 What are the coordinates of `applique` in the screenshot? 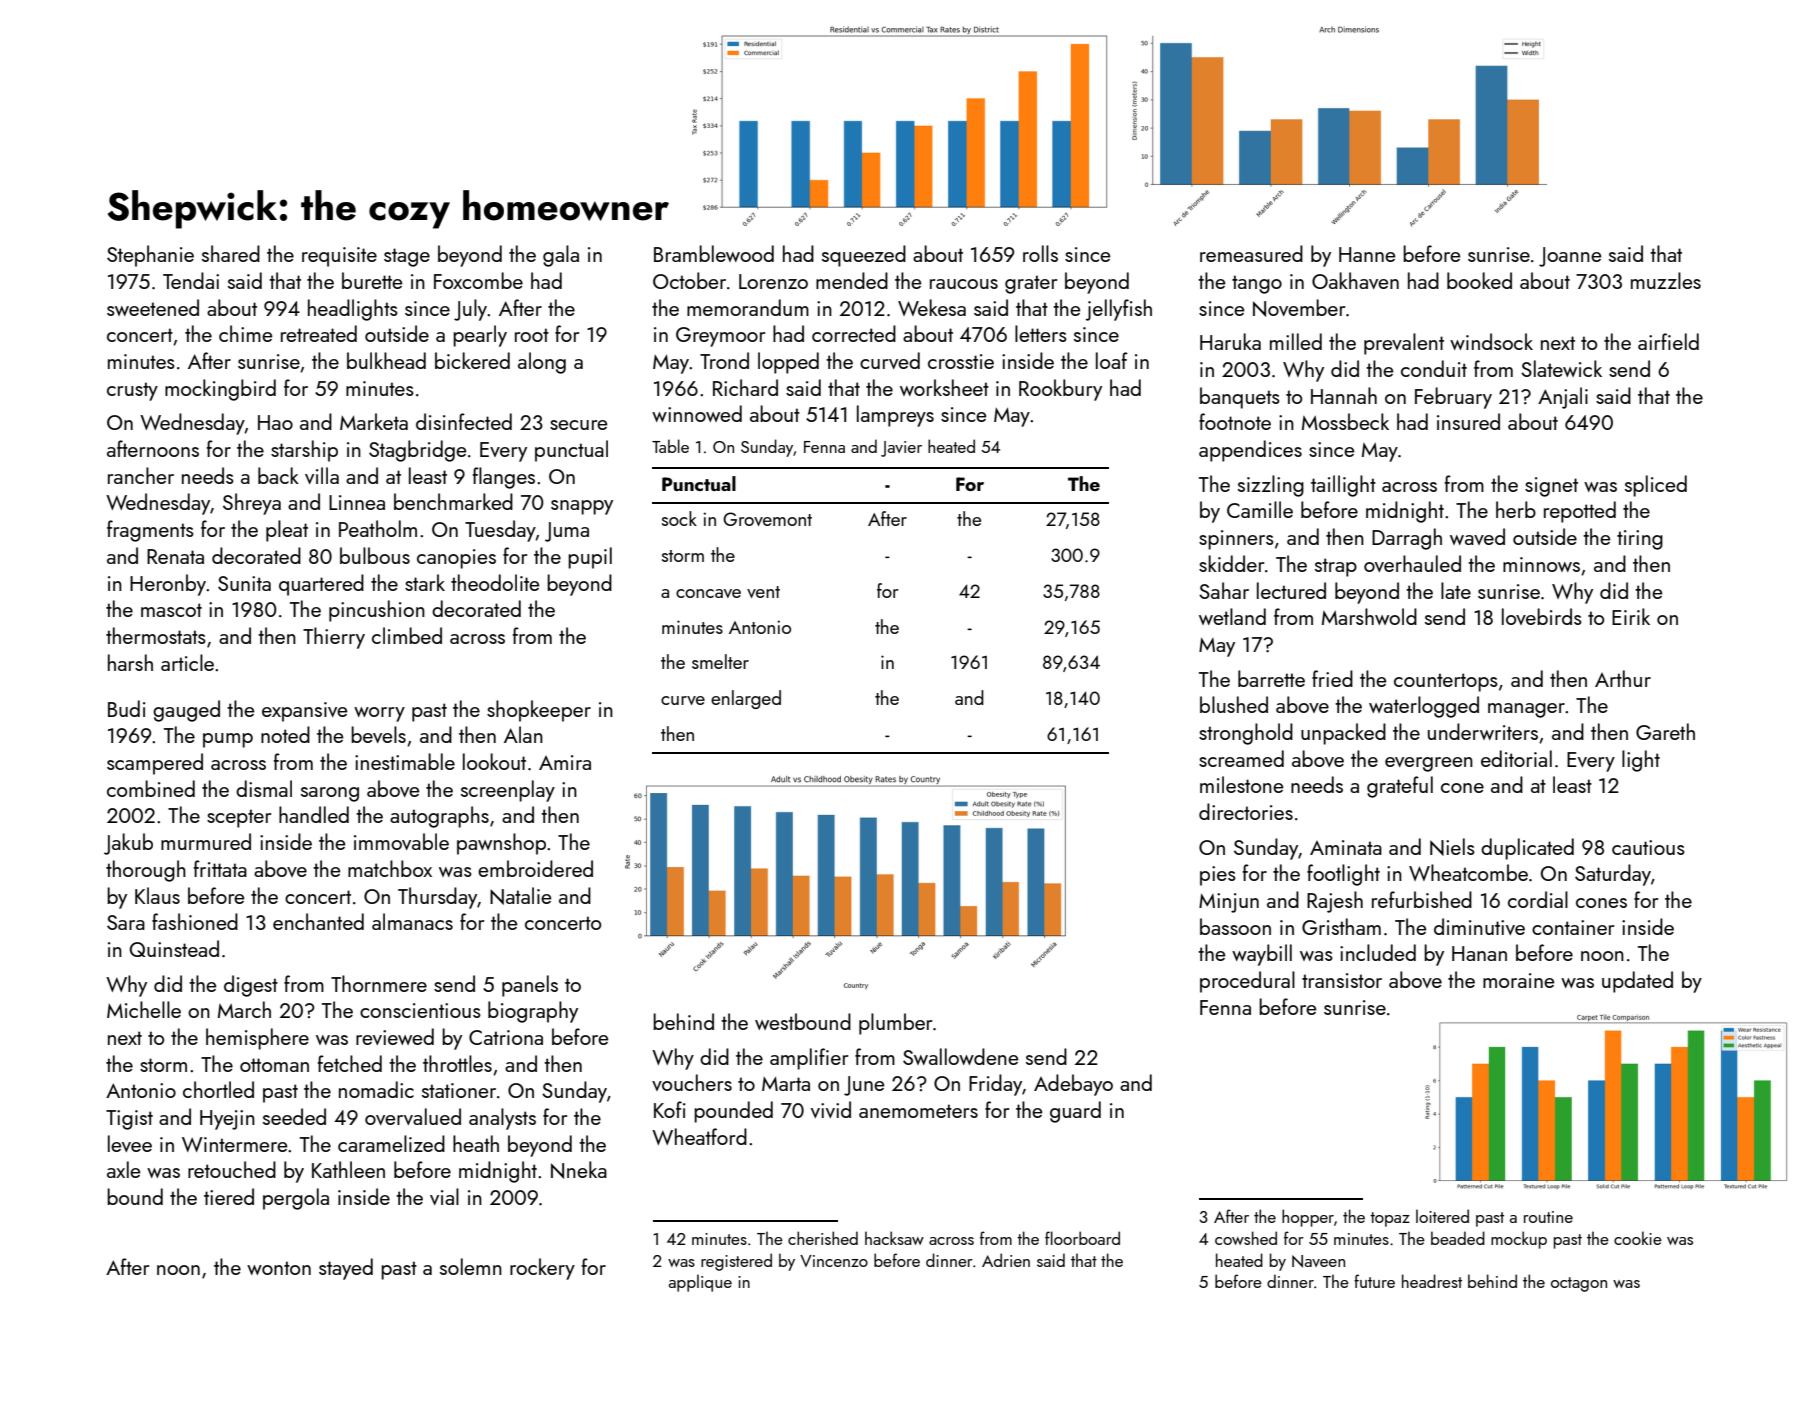 It's located at (700, 1283).
